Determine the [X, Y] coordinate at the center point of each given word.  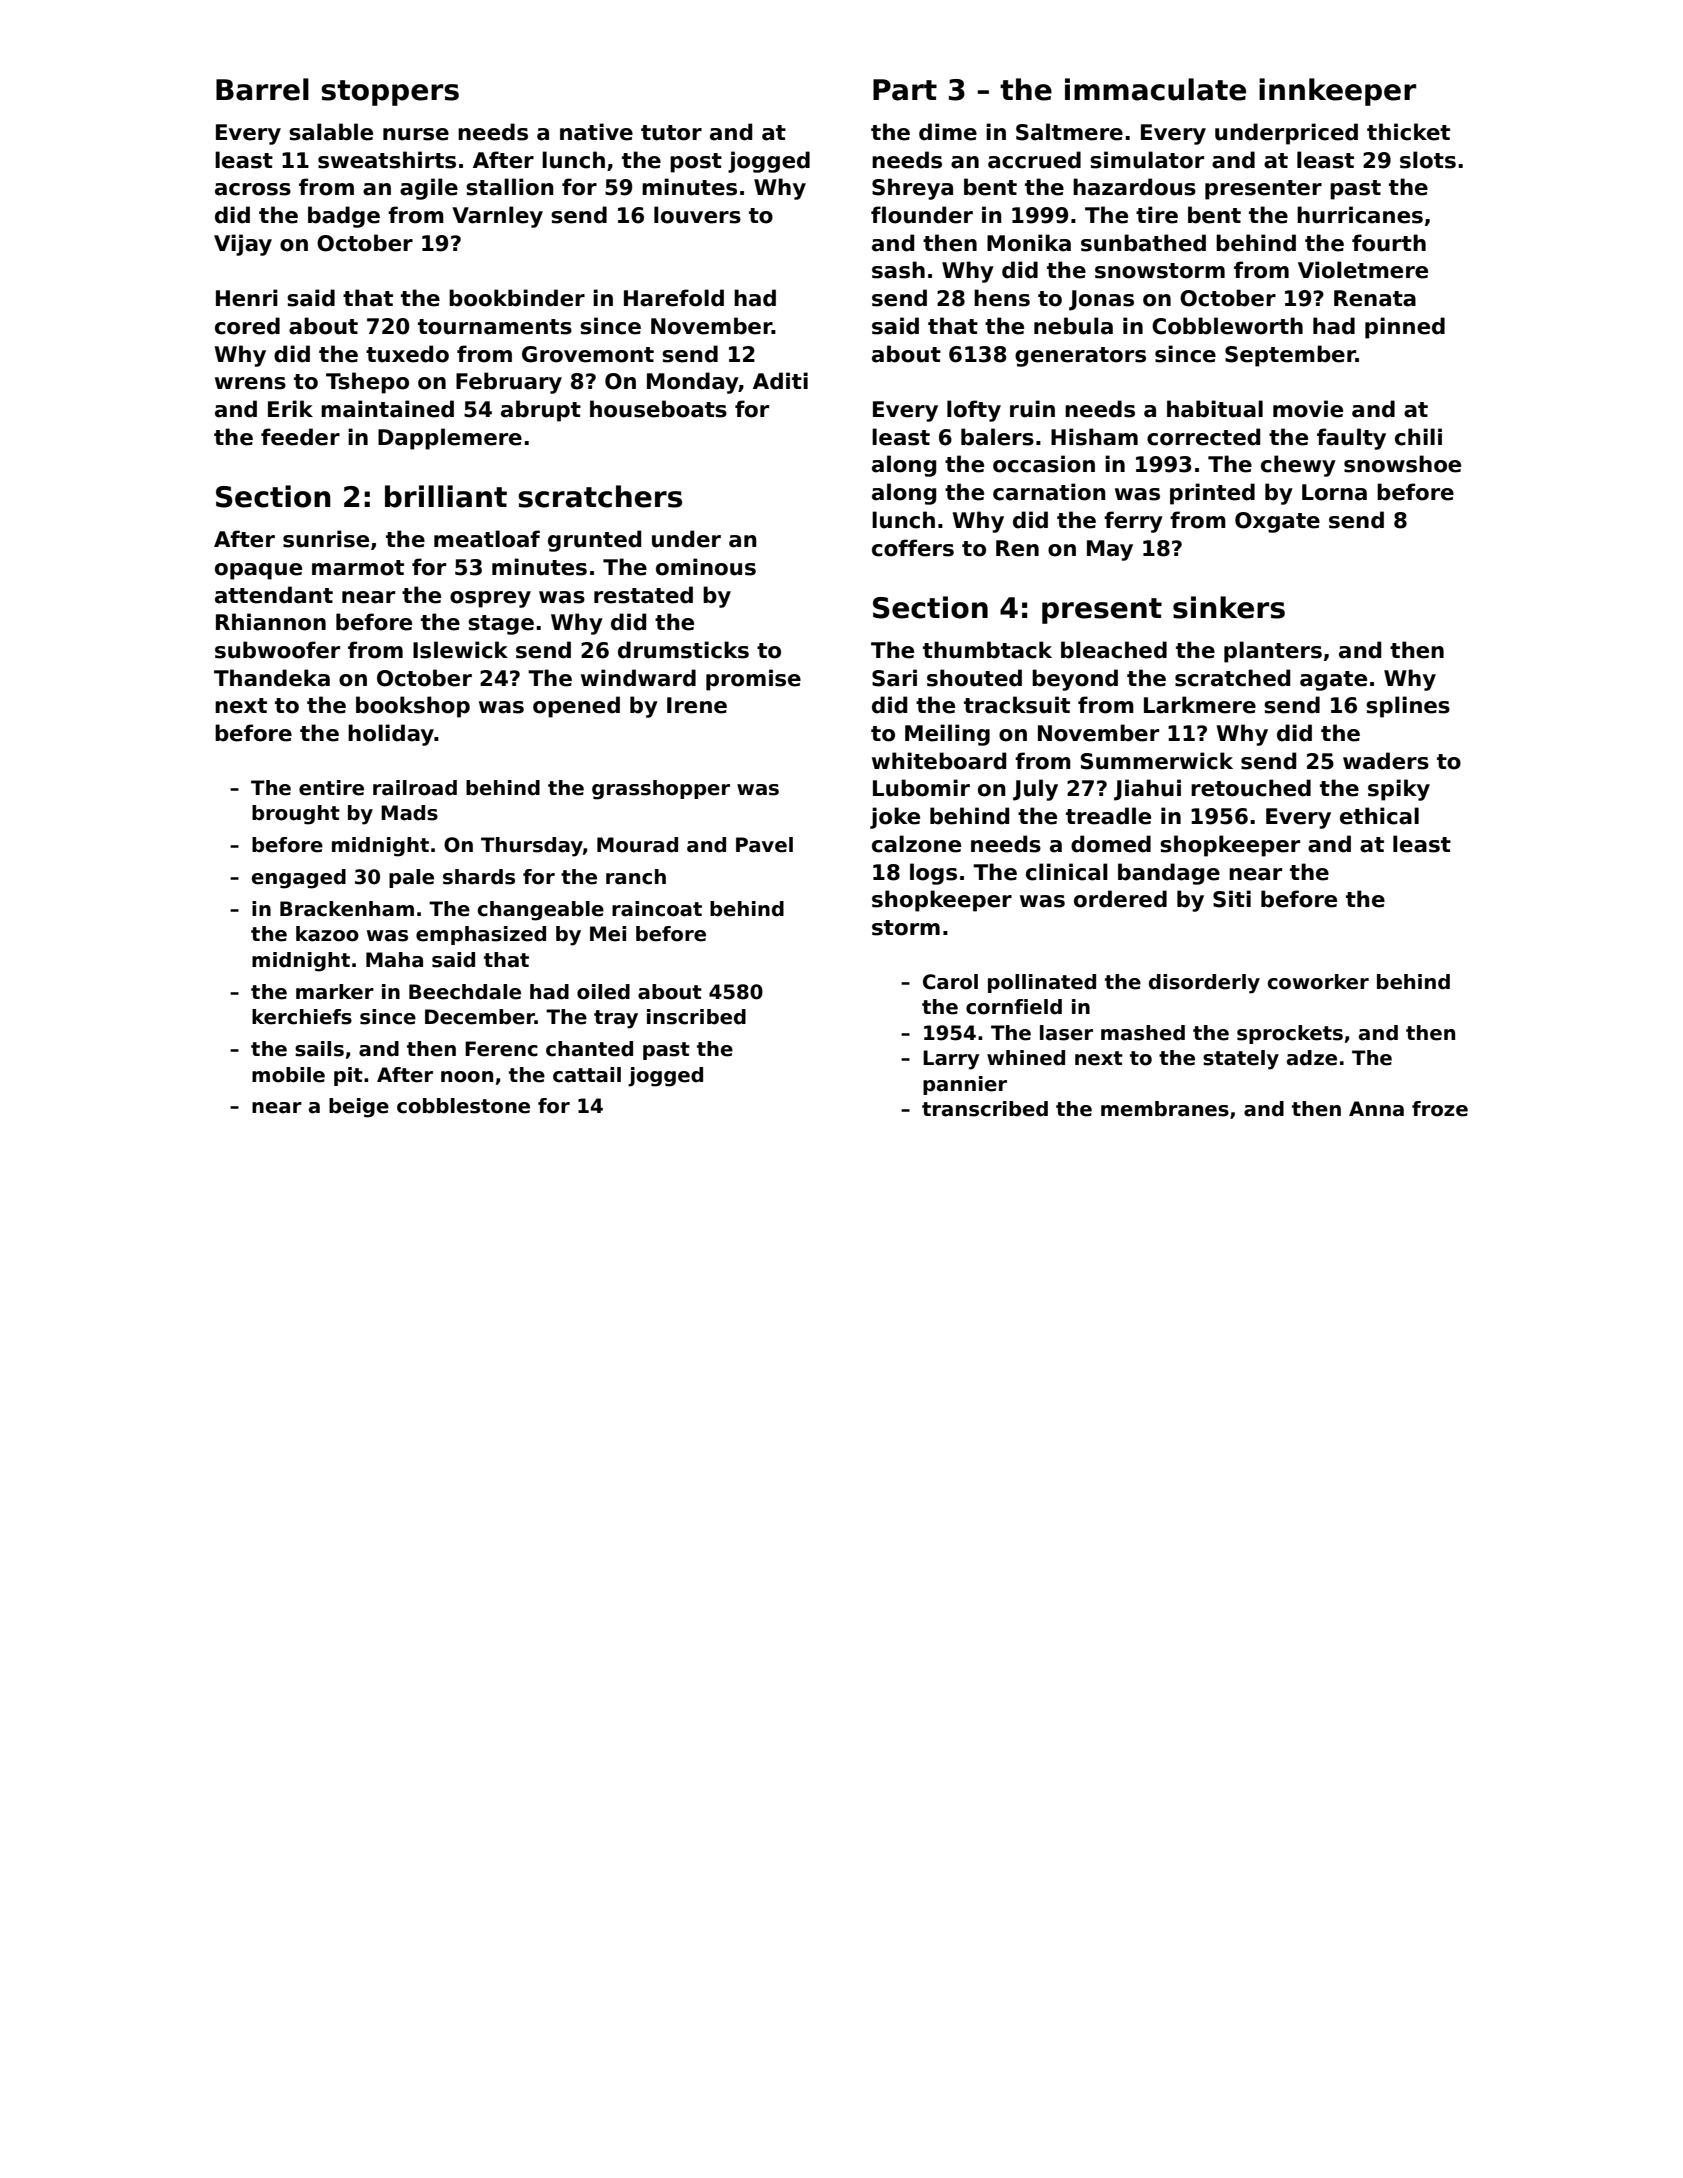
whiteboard [939, 761]
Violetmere [1363, 270]
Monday [693, 383]
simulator [1147, 160]
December [480, 1017]
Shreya [912, 189]
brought [296, 815]
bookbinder [517, 298]
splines [1408, 707]
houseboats [658, 409]
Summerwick [1157, 761]
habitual [1215, 409]
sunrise [326, 539]
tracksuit [1017, 705]
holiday [391, 735]
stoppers [390, 93]
